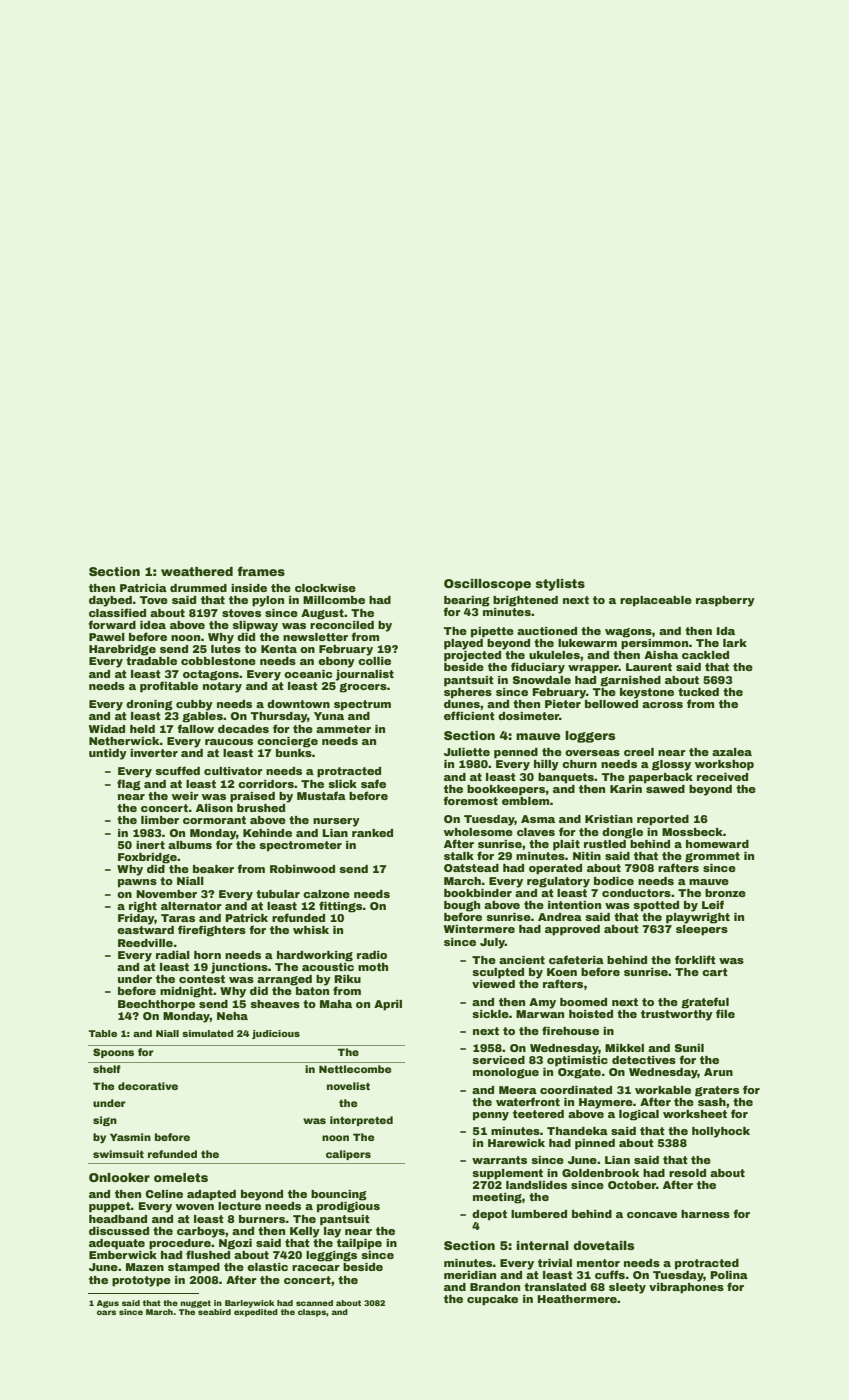 The image size is (849, 1400). What do you see at coordinates (388, 1005) in the page?
I see `April` at bounding box center [388, 1005].
